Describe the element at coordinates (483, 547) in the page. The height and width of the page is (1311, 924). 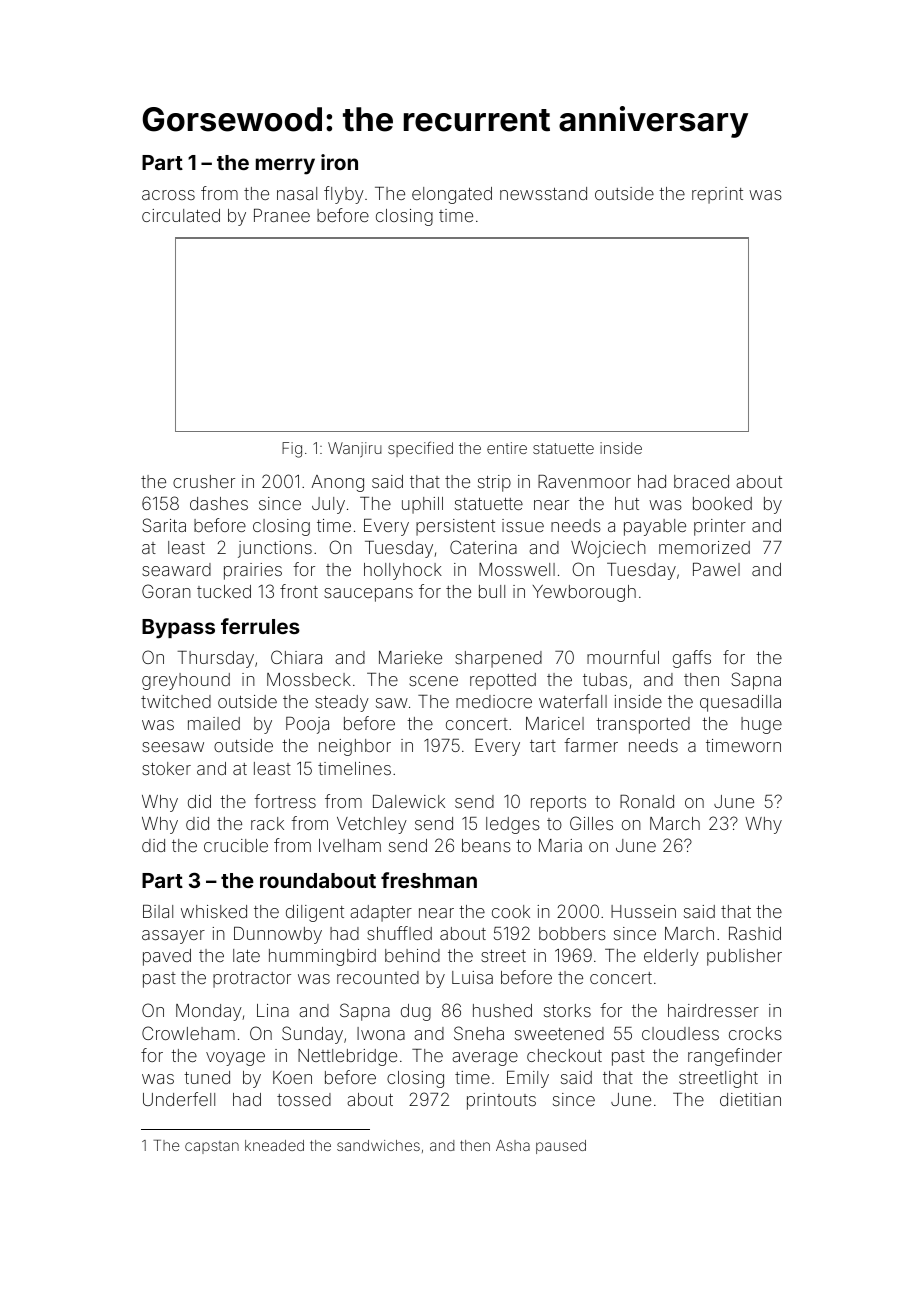
I see `Caterina` at that location.
